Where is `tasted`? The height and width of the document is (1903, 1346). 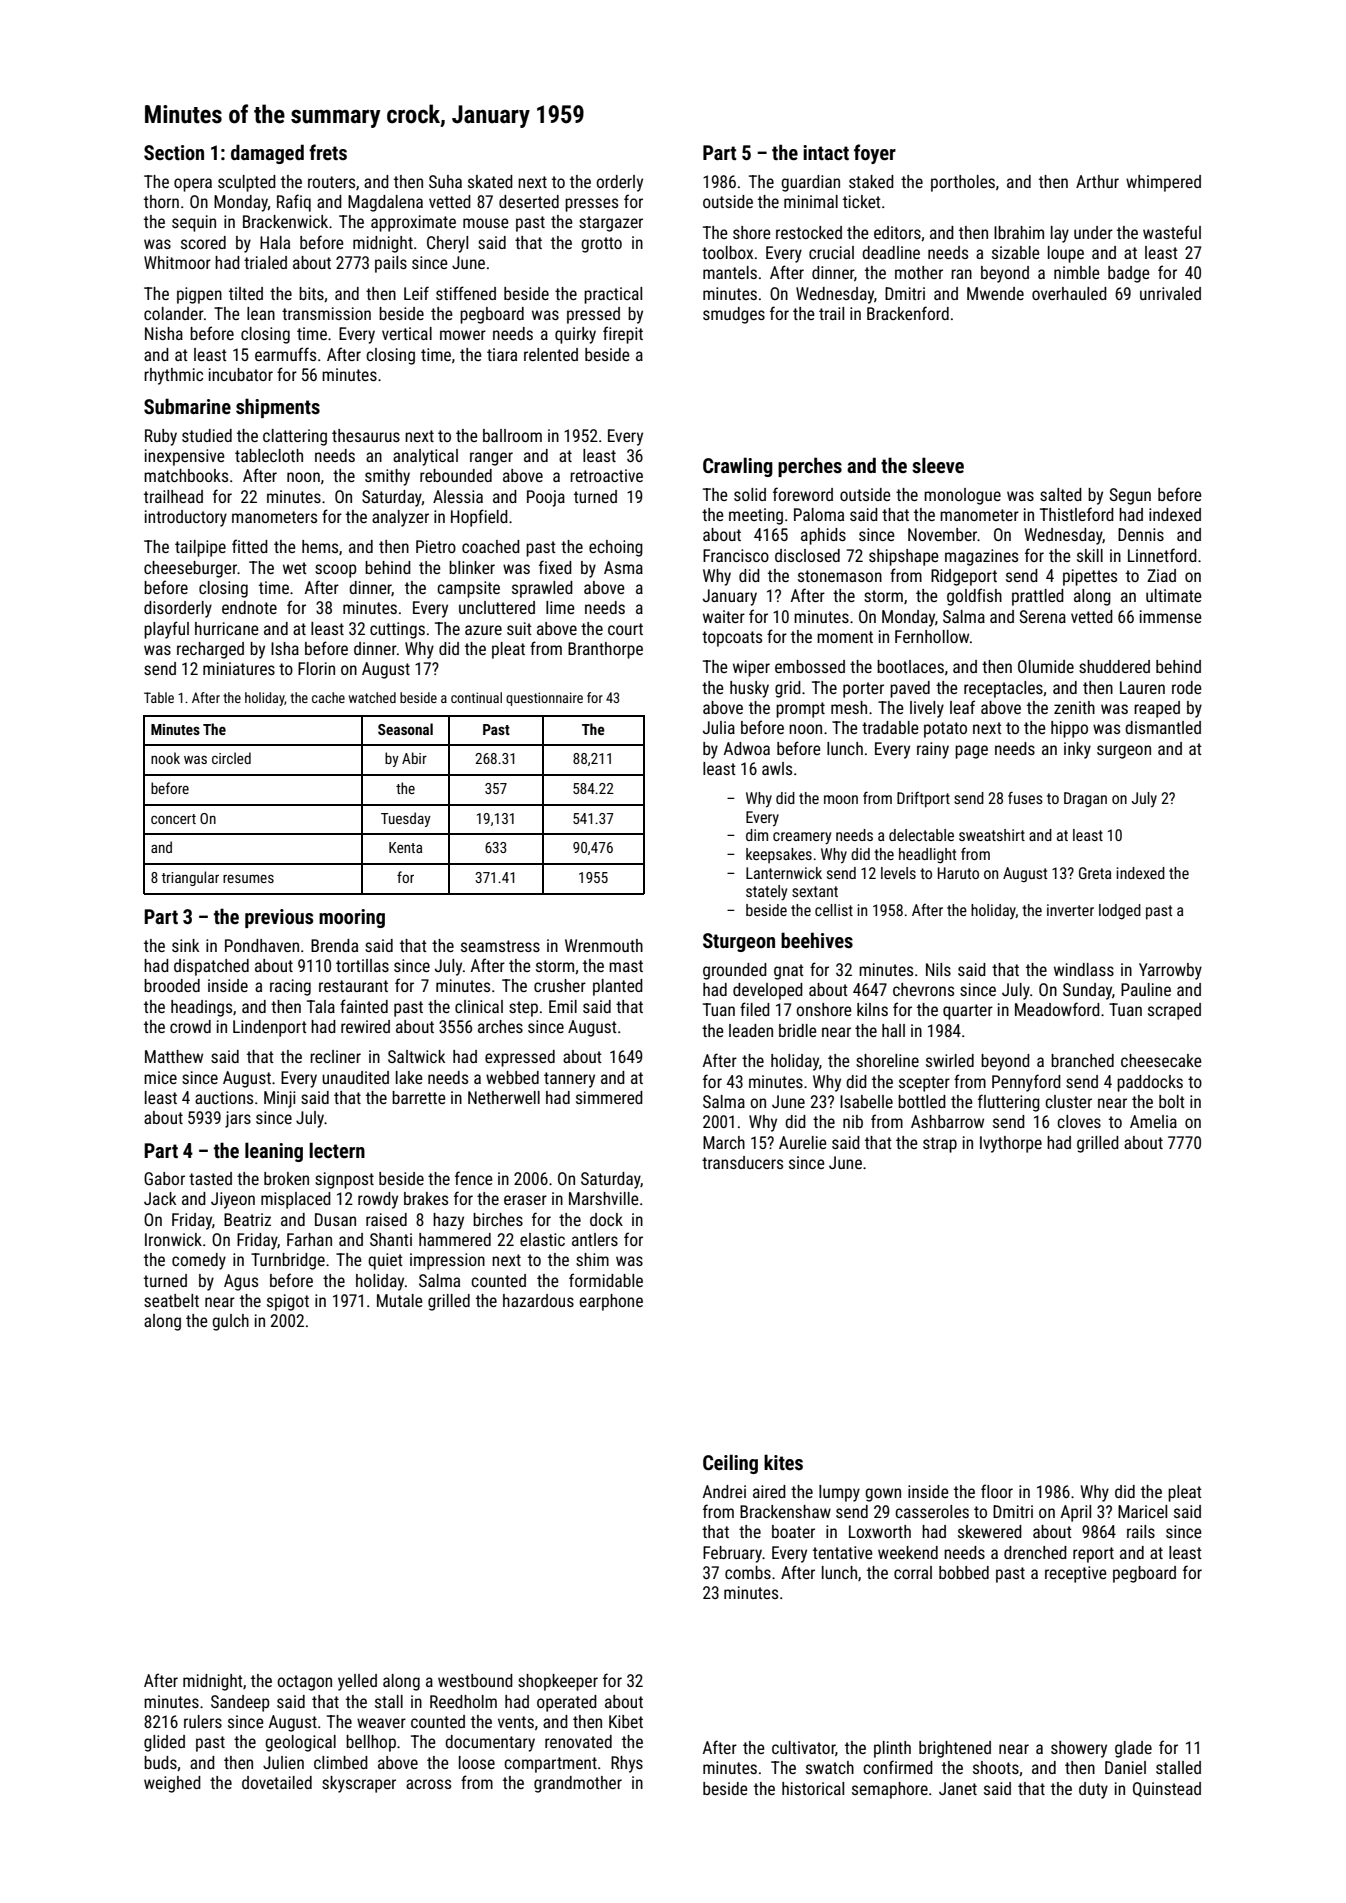
tasted is located at coordinates (210, 1178).
